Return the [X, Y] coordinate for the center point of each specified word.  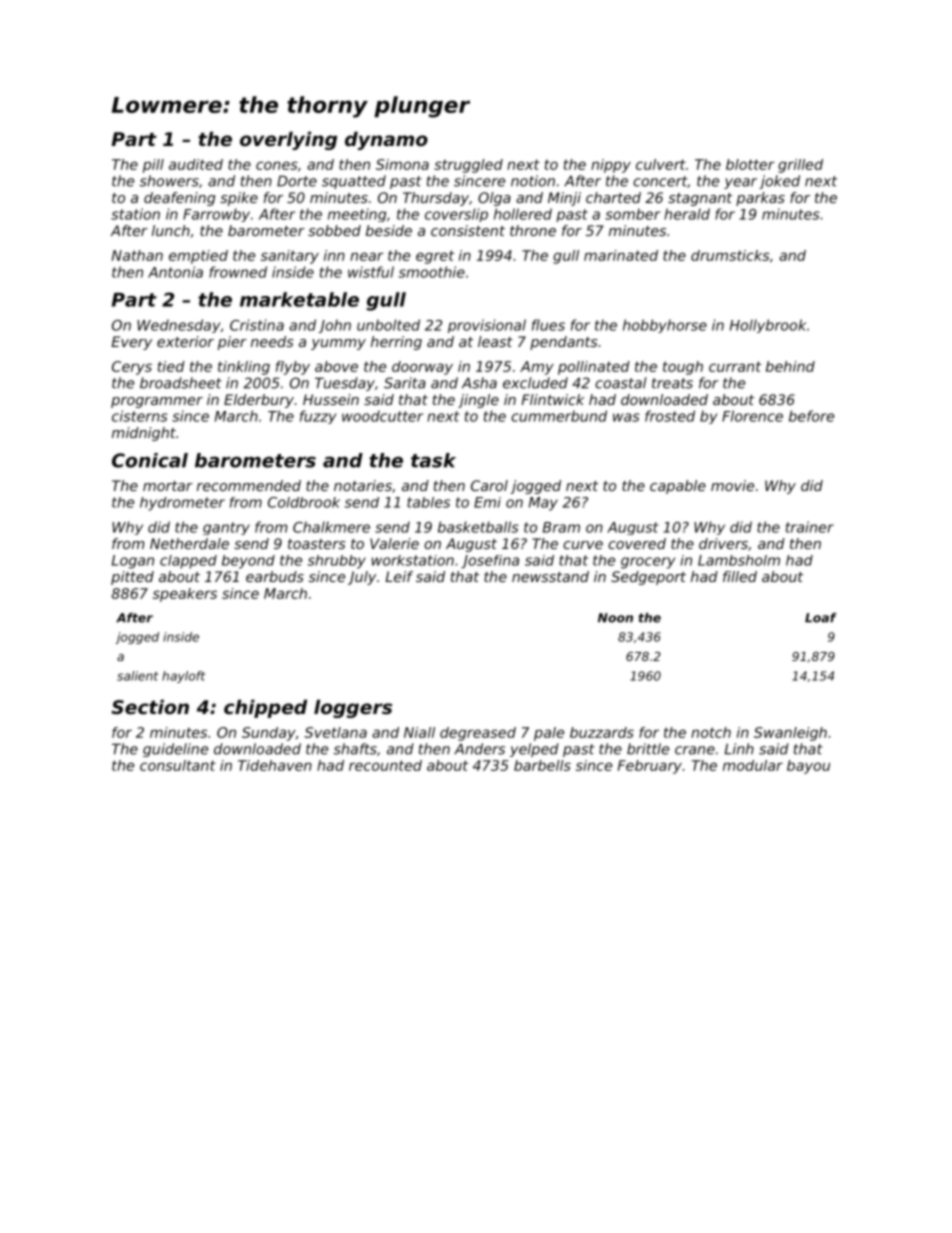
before [811, 416]
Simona [402, 164]
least [495, 341]
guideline [175, 750]
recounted [385, 765]
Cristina [257, 325]
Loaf [821, 618]
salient [137, 676]
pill [153, 166]
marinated [621, 255]
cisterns [140, 416]
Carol [489, 485]
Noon [615, 618]
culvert [661, 164]
